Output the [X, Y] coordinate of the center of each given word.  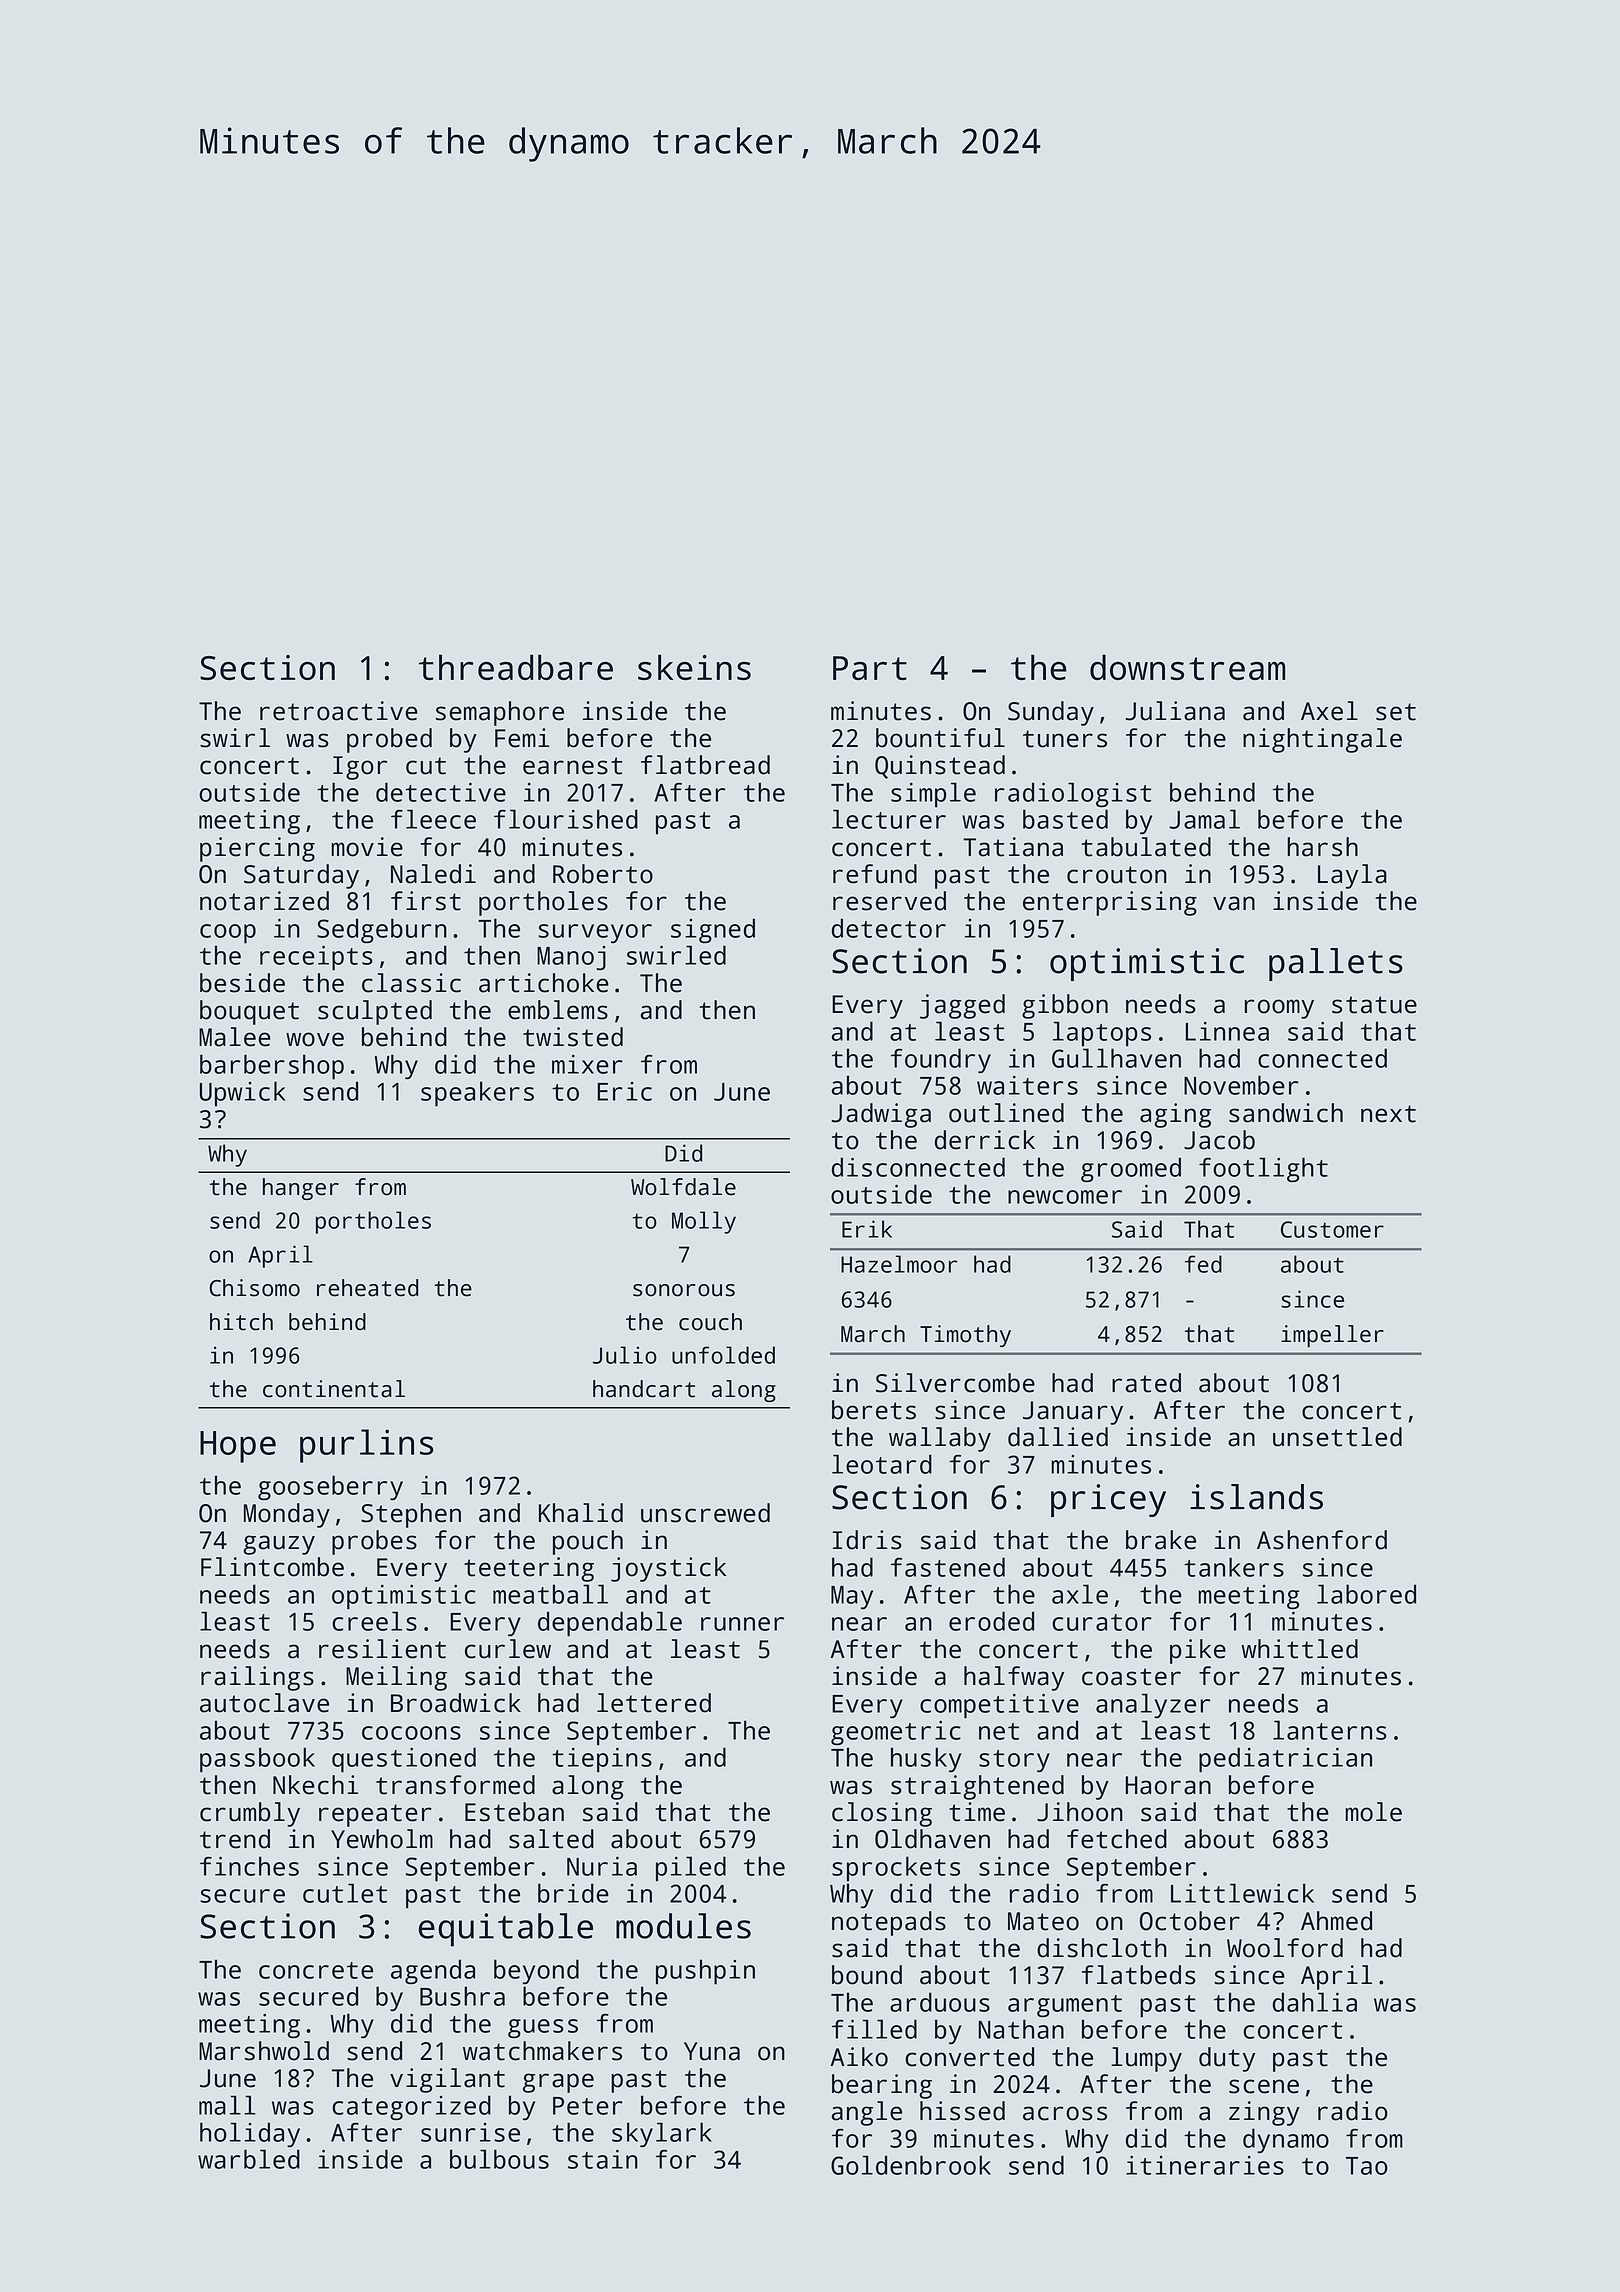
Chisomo [254, 1288]
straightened [977, 1787]
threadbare [516, 667]
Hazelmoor [899, 1264]
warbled [249, 2159]
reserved [889, 901]
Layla [1352, 876]
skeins [694, 667]
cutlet [345, 1893]
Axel [1329, 711]
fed [1203, 1264]
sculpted [375, 1012]
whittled [1299, 1649]
